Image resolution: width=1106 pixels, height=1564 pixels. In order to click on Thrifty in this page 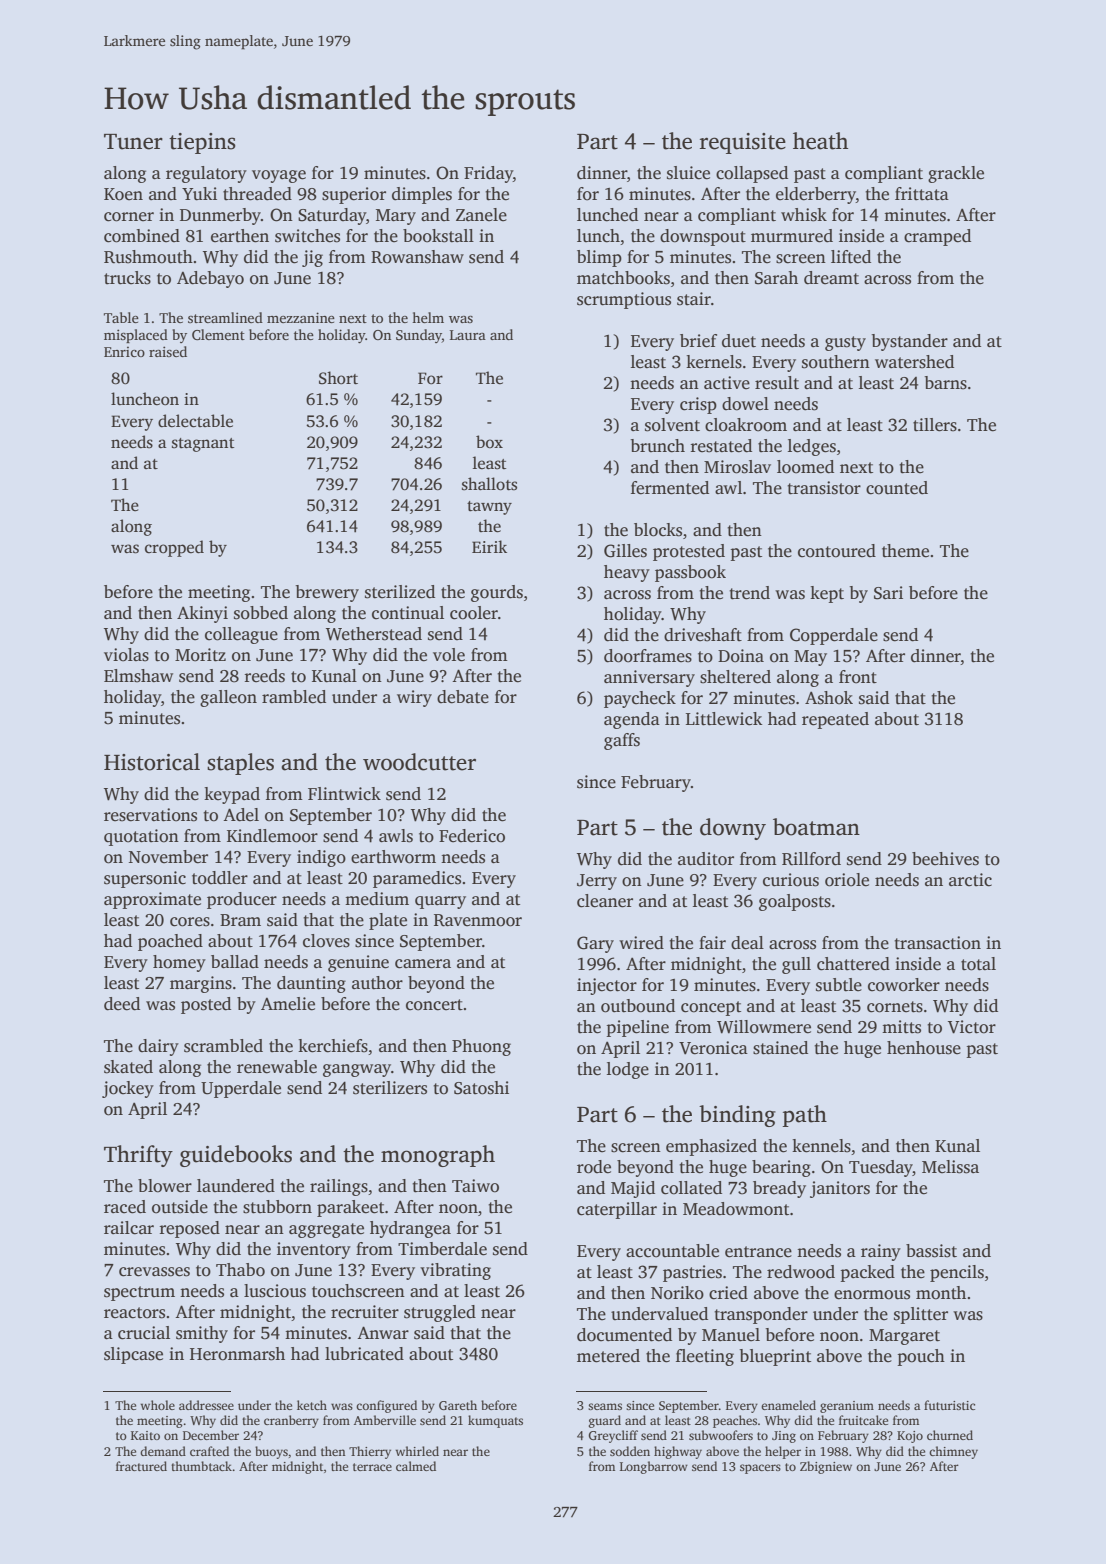, I will do `click(138, 1156)`.
